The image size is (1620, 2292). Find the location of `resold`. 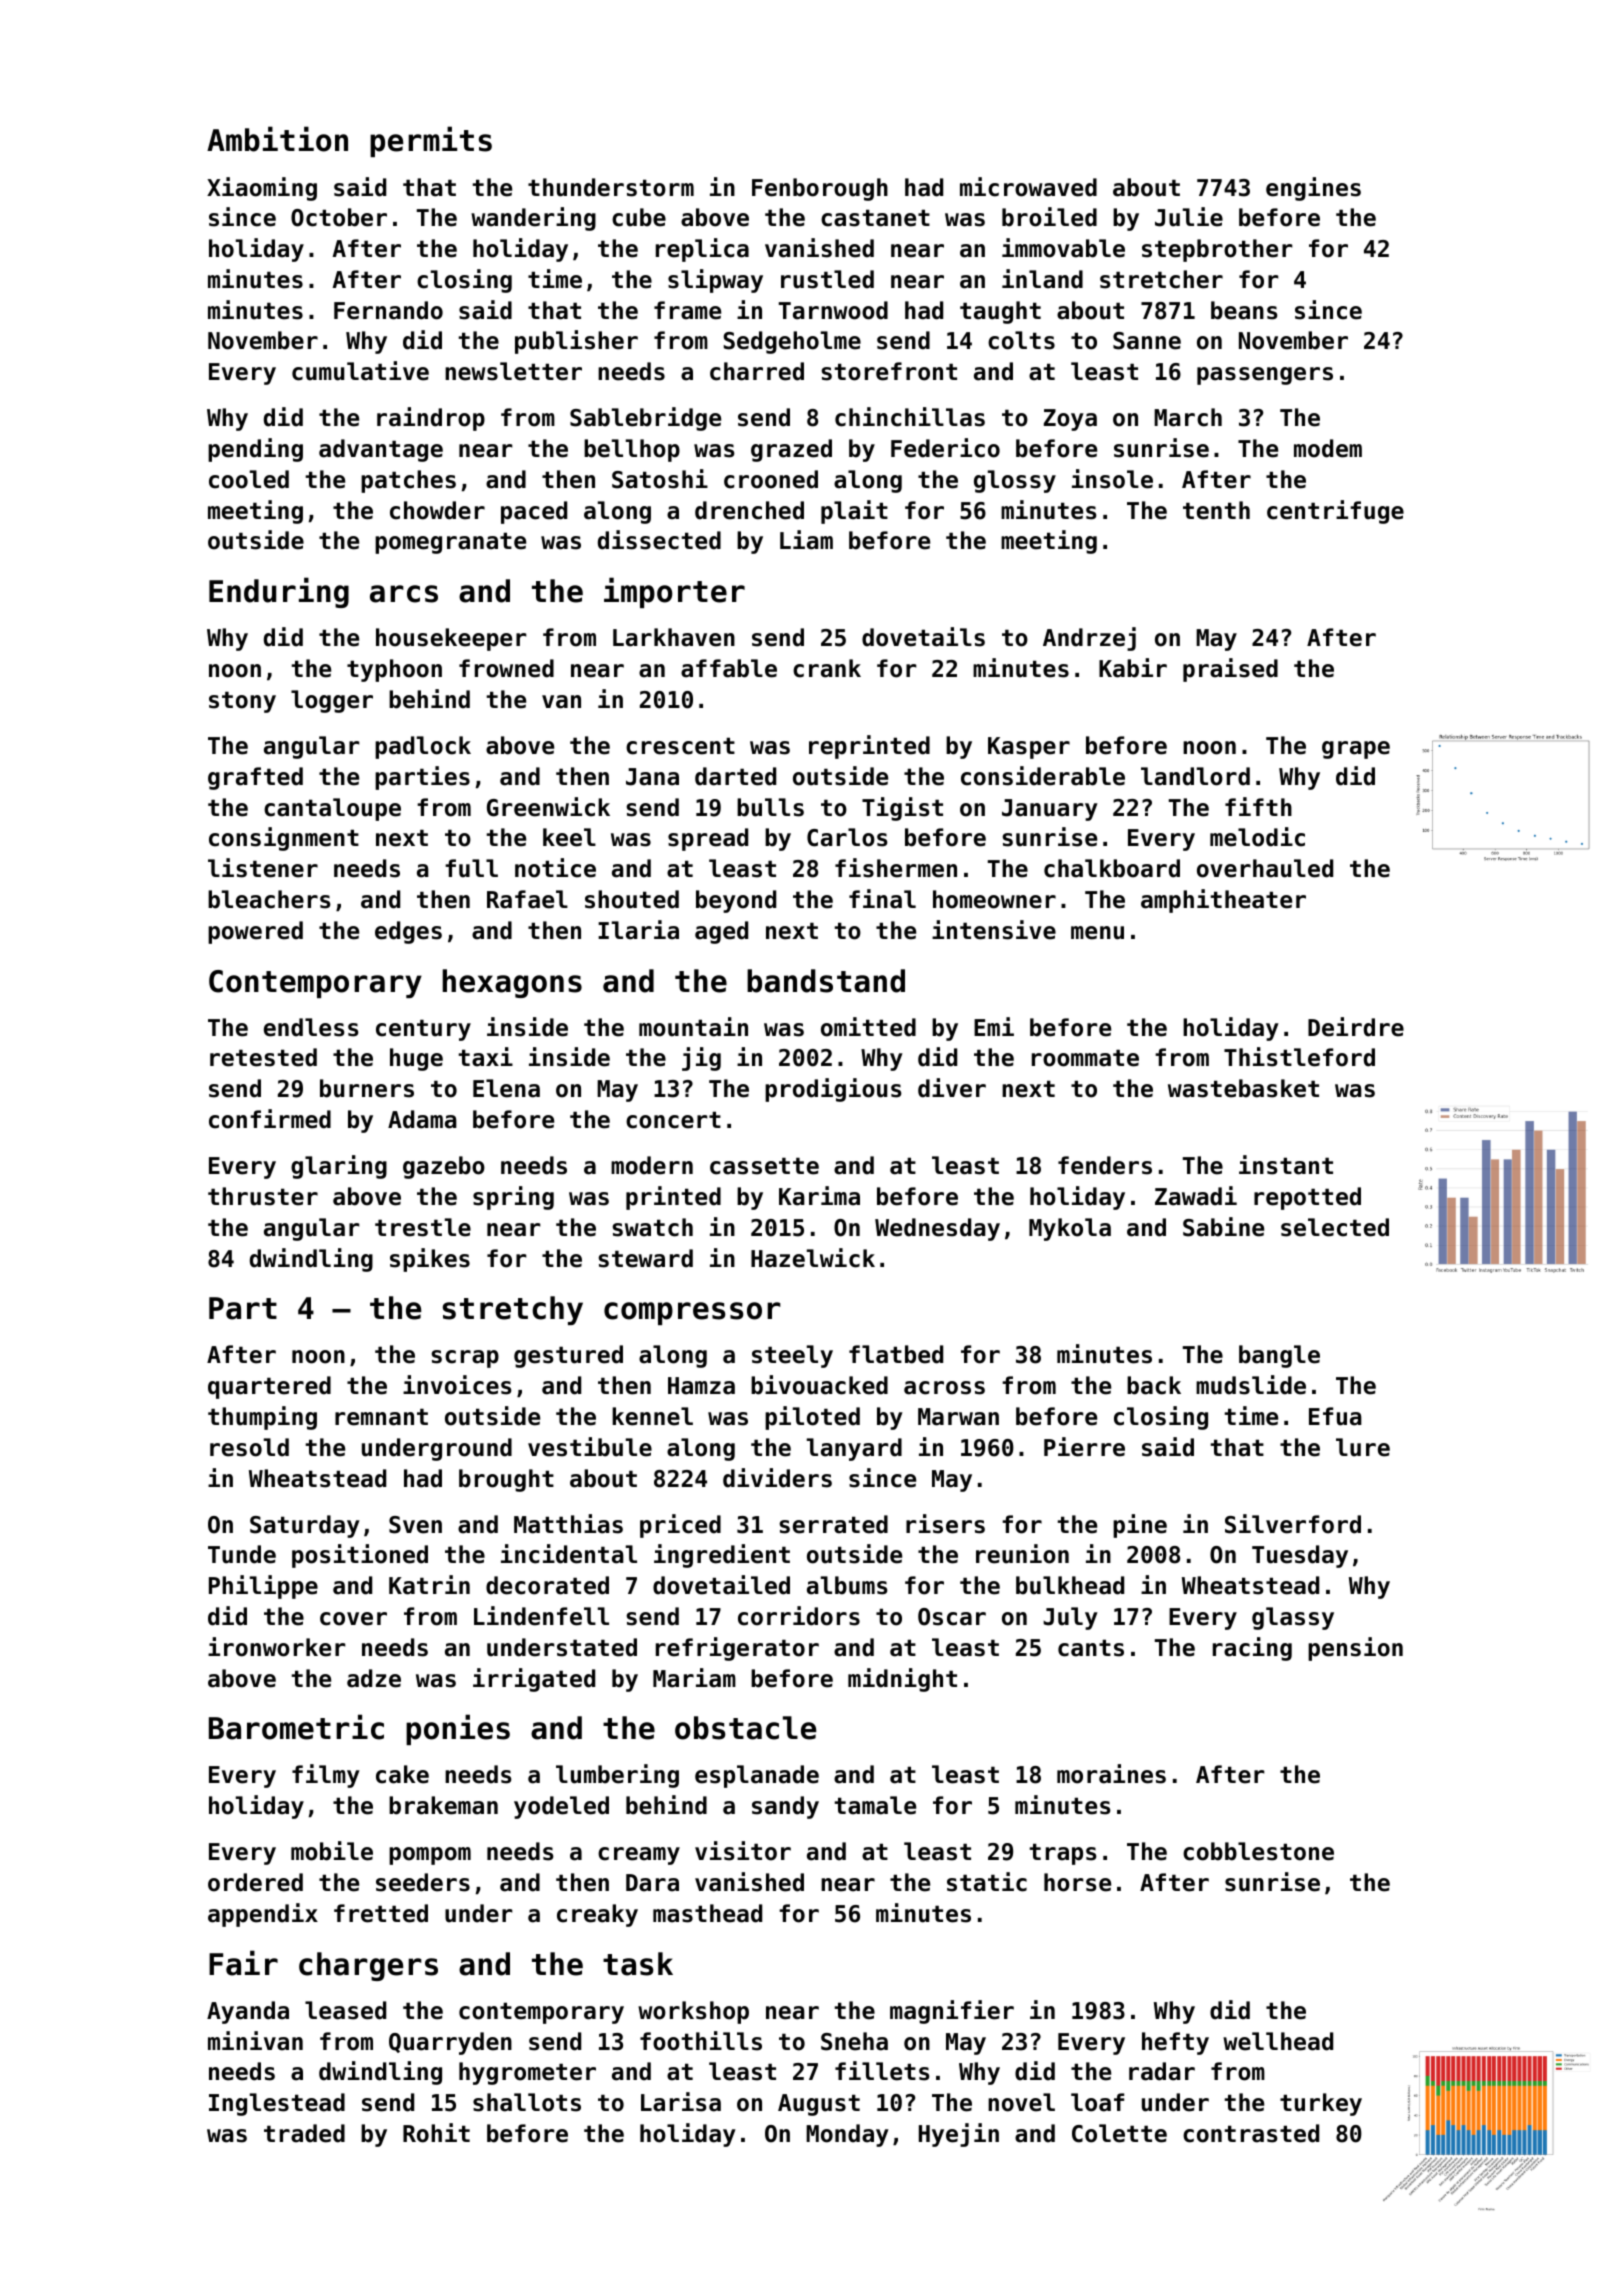

resold is located at coordinates (249, 1447).
